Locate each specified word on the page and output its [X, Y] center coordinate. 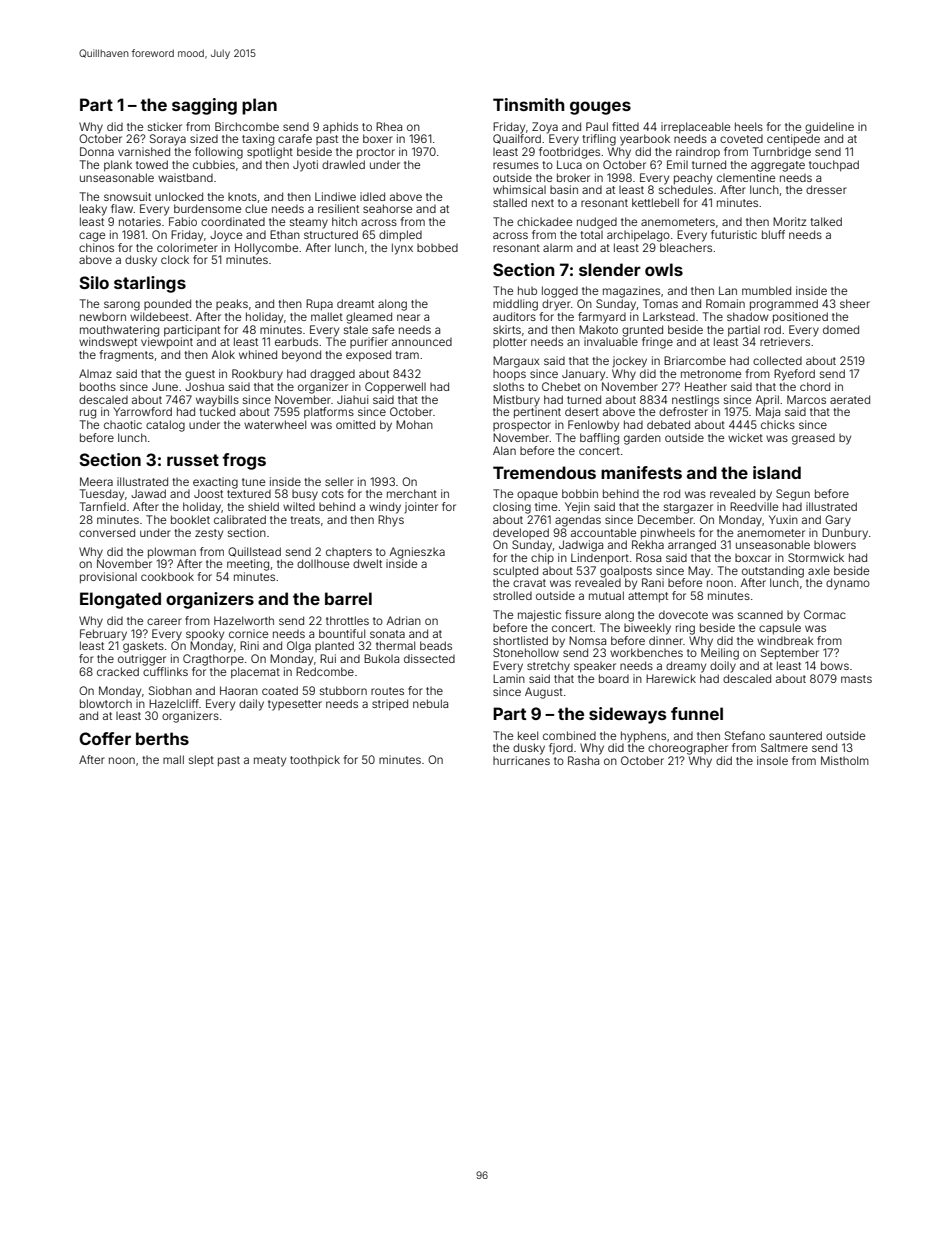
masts [856, 679]
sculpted [515, 571]
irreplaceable [695, 128]
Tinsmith [529, 104]
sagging [204, 106]
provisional [108, 578]
